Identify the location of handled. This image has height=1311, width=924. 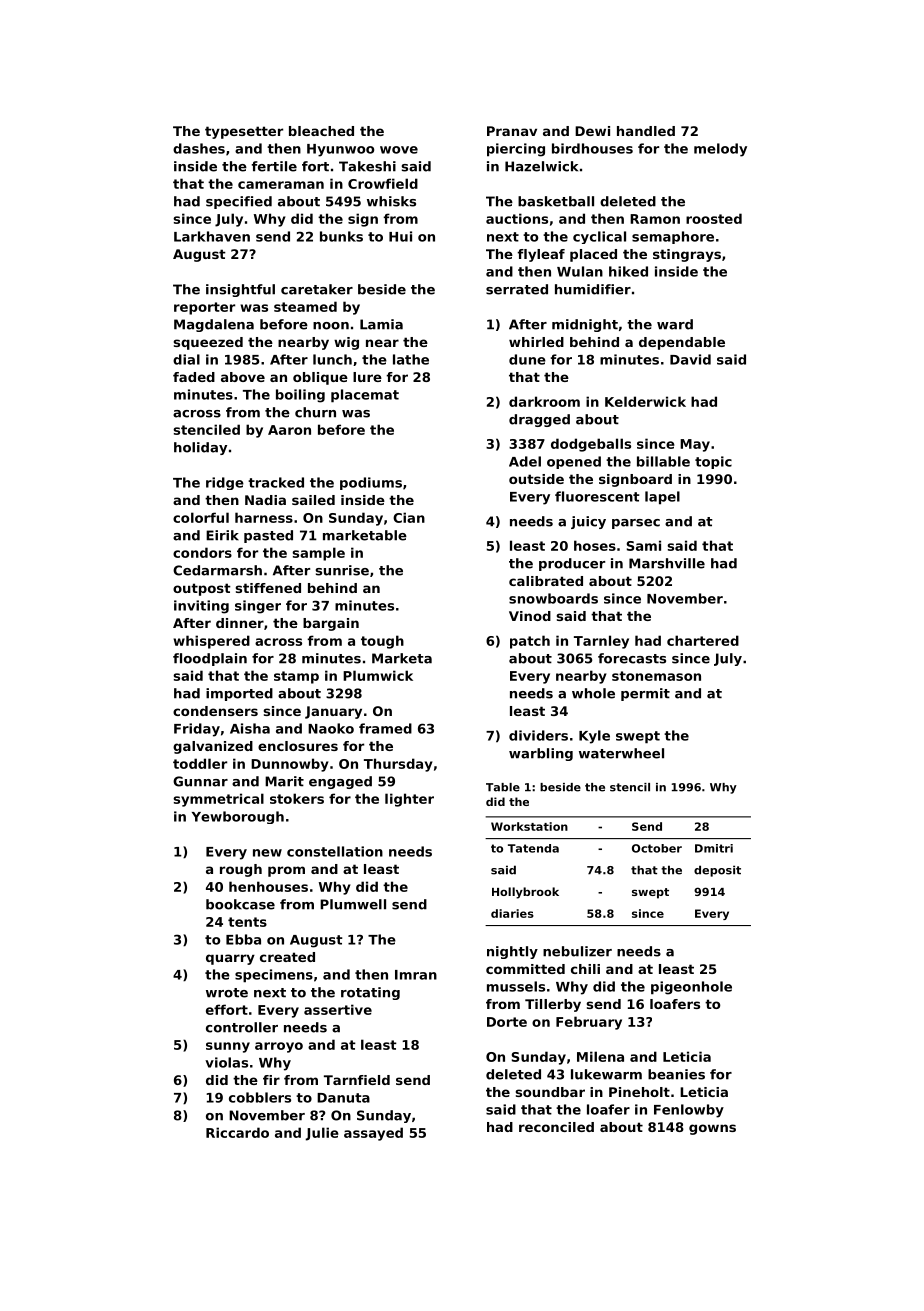
(646, 131).
